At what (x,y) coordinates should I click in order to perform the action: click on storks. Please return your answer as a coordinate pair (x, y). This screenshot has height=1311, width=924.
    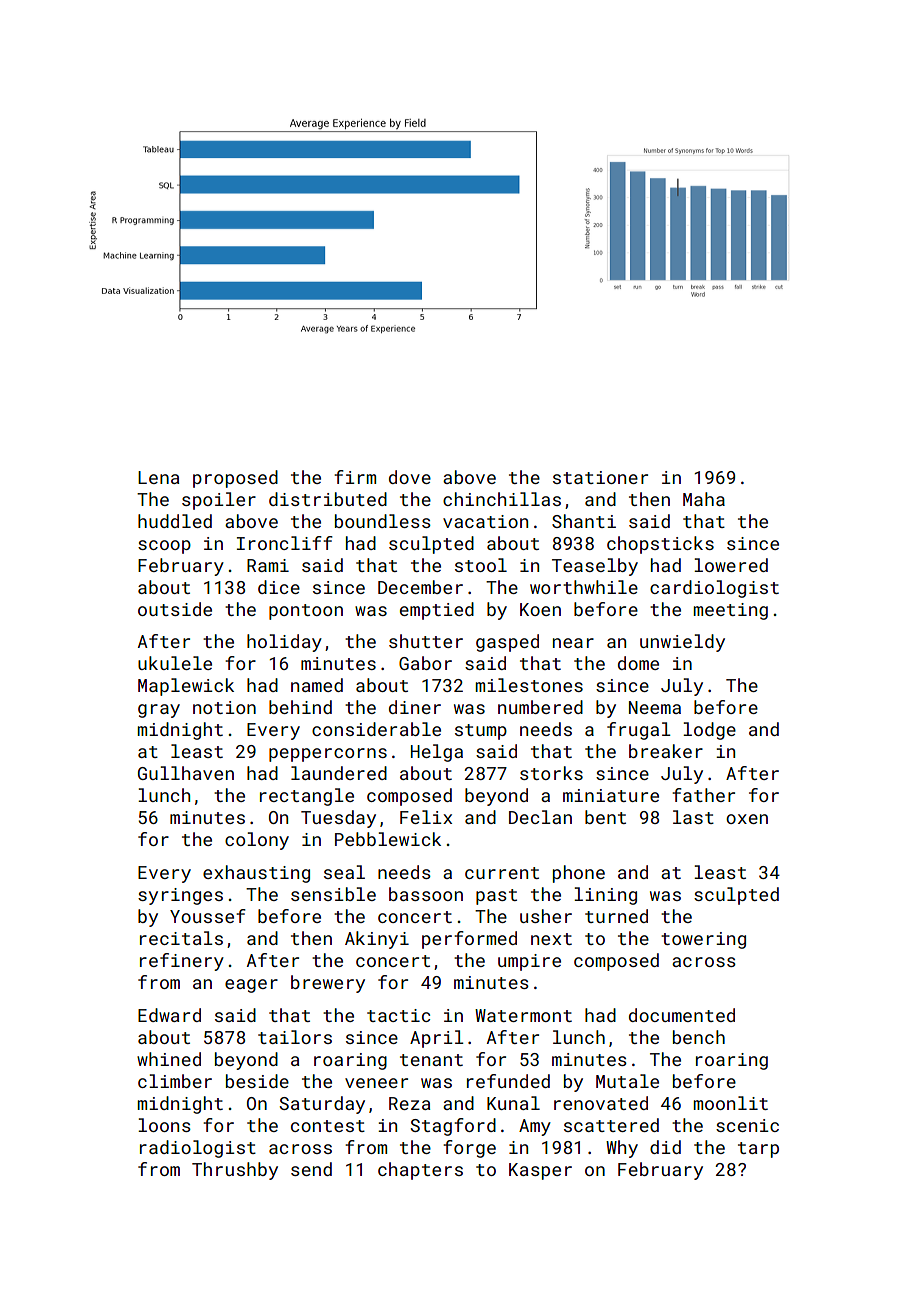
    Looking at the image, I should click on (551, 773).
